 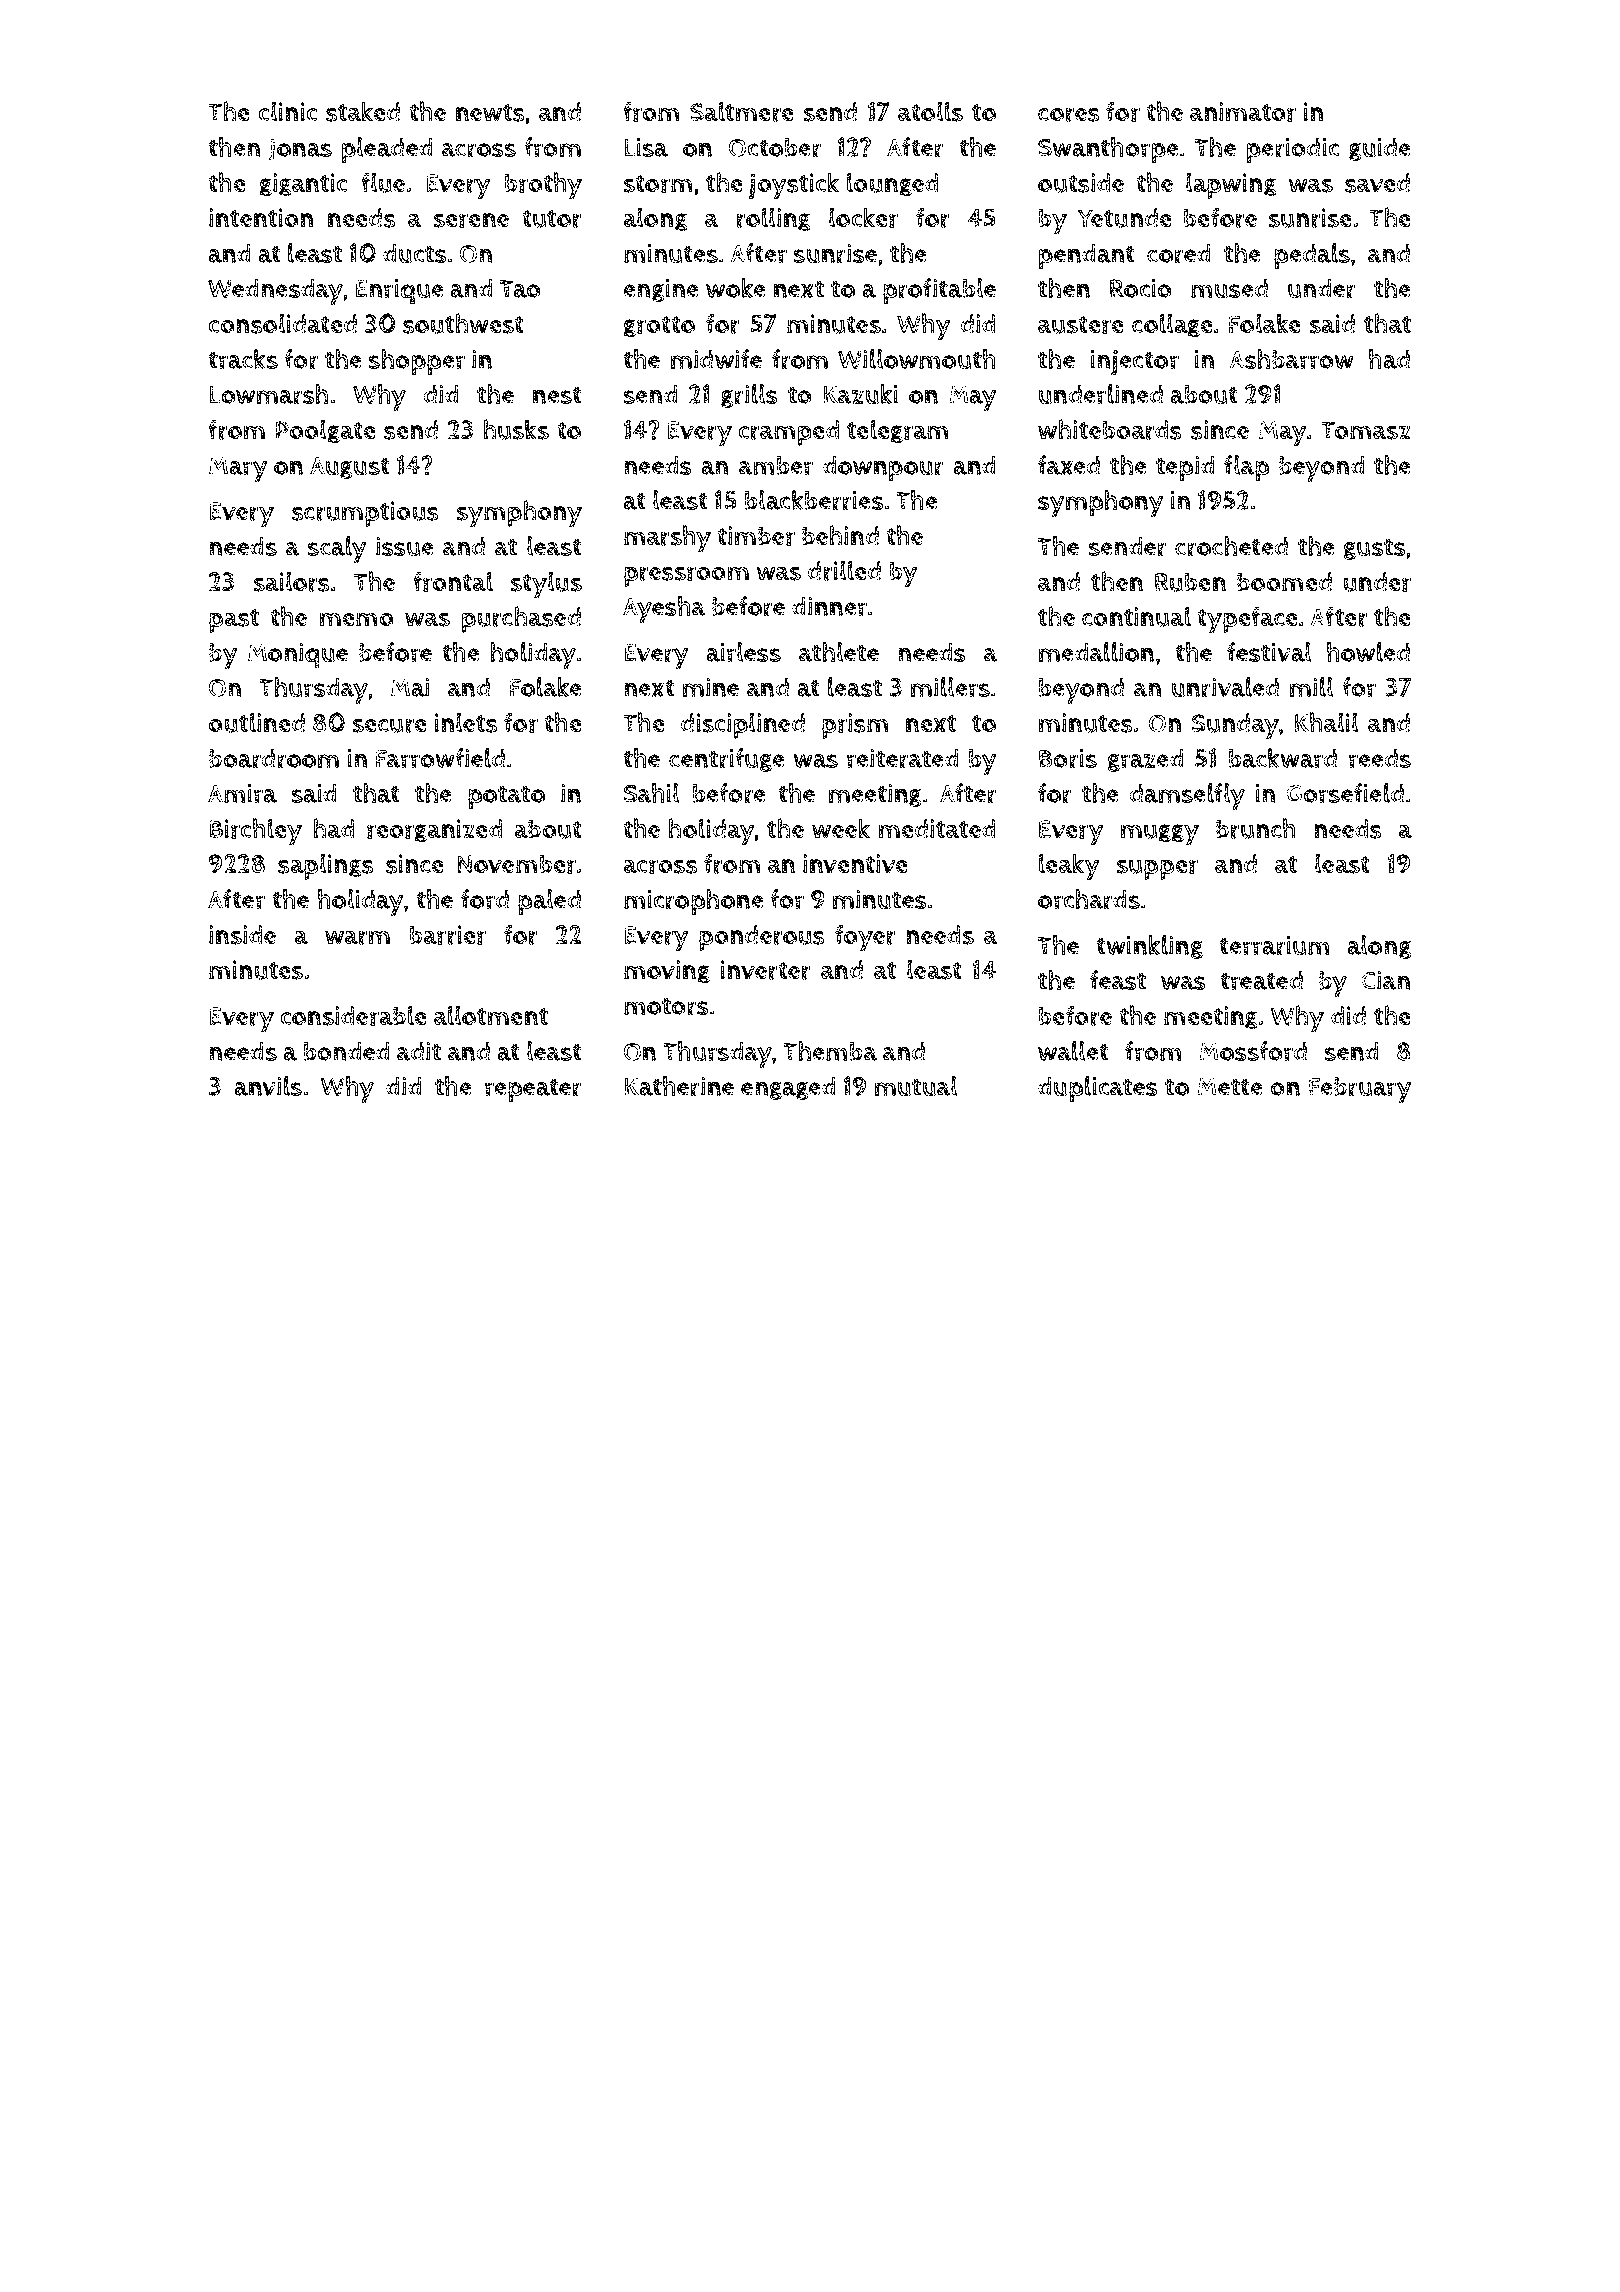 I want to click on Saltmere, so click(x=742, y=111).
